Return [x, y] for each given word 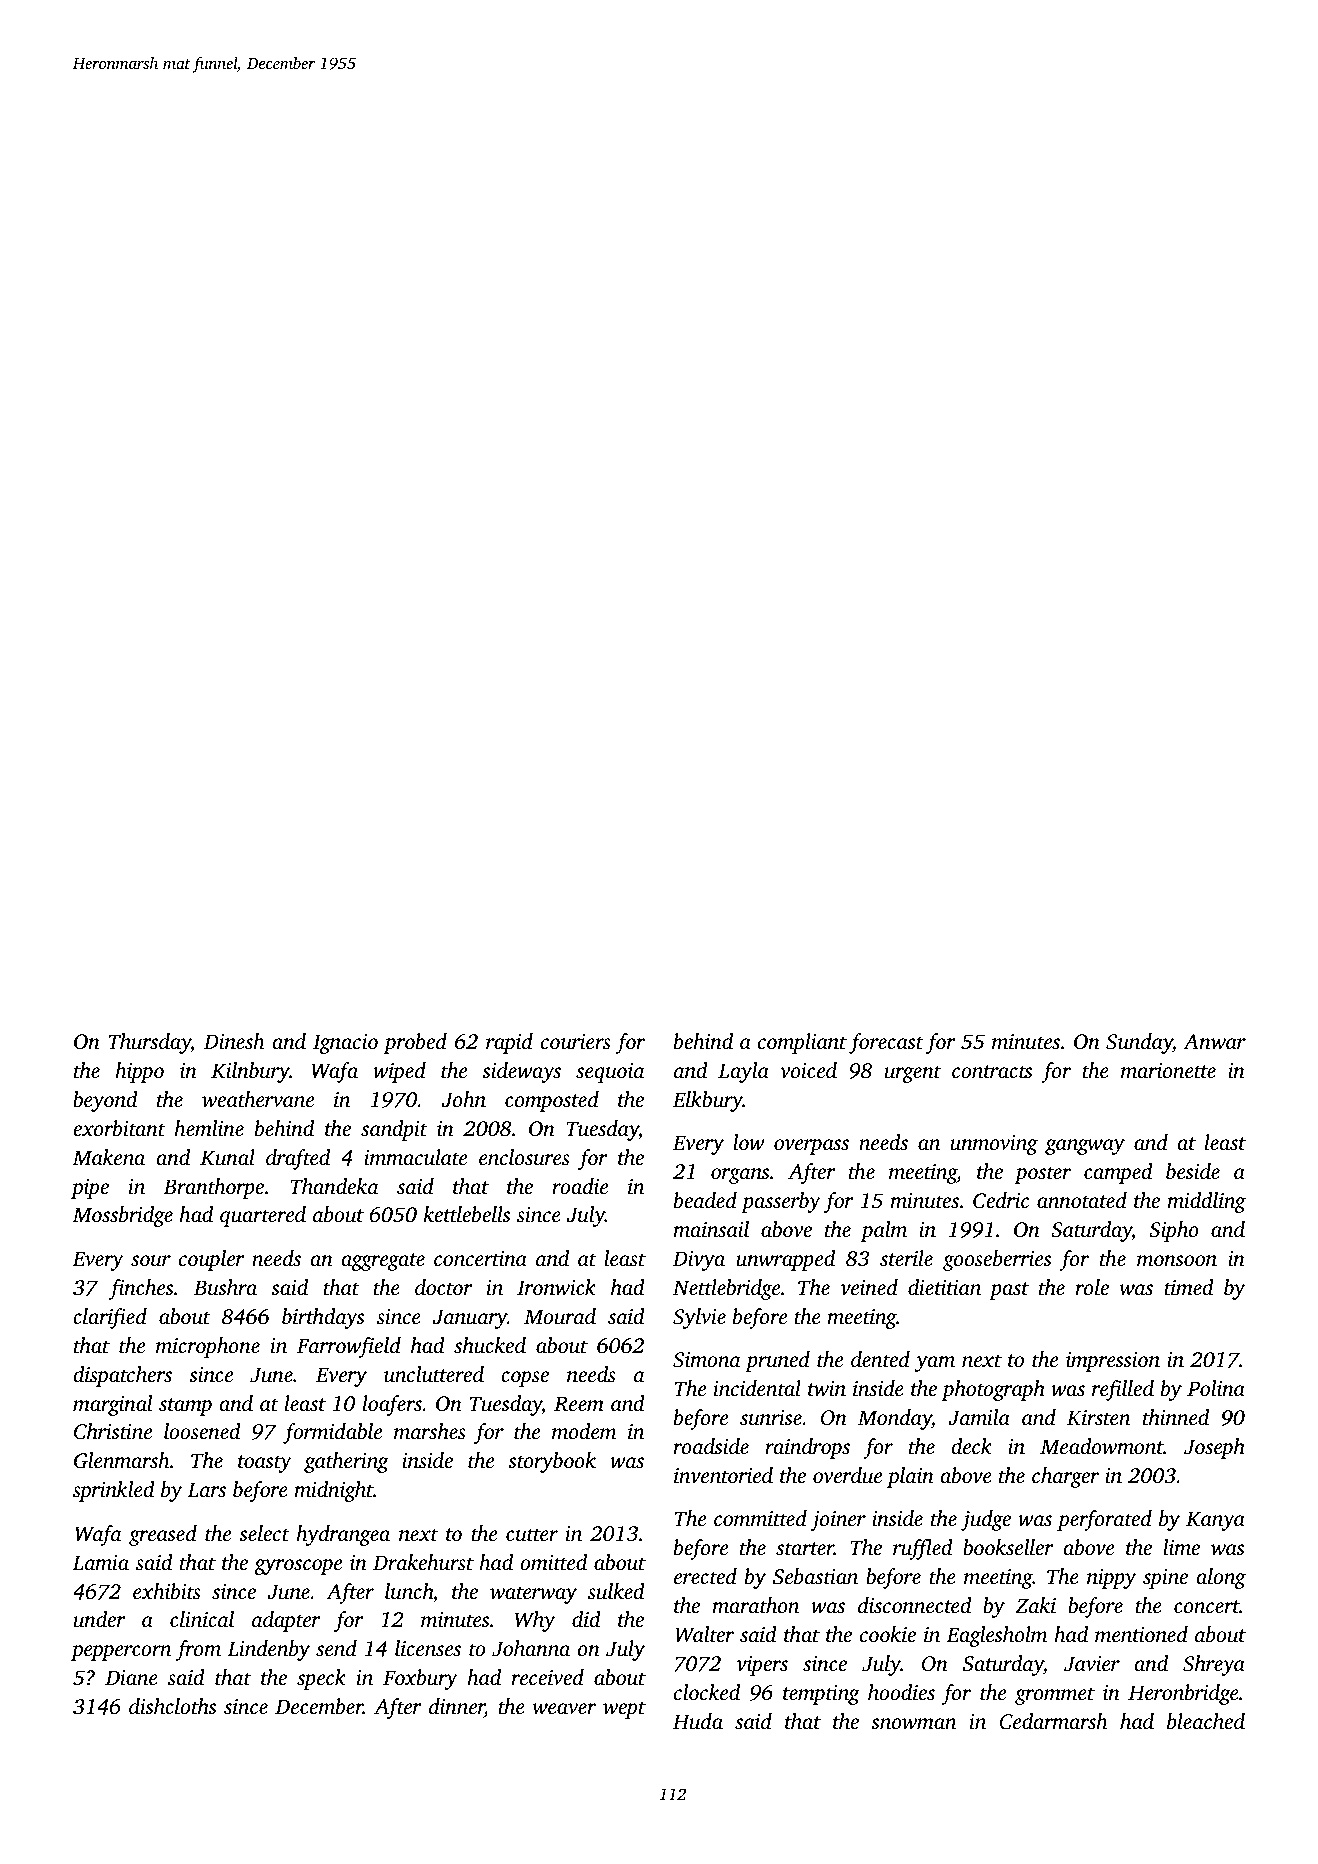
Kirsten [1098, 1418]
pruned [777, 1361]
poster [1043, 1175]
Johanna [531, 1648]
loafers [392, 1405]
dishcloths [172, 1706]
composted [552, 1101]
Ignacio [345, 1044]
